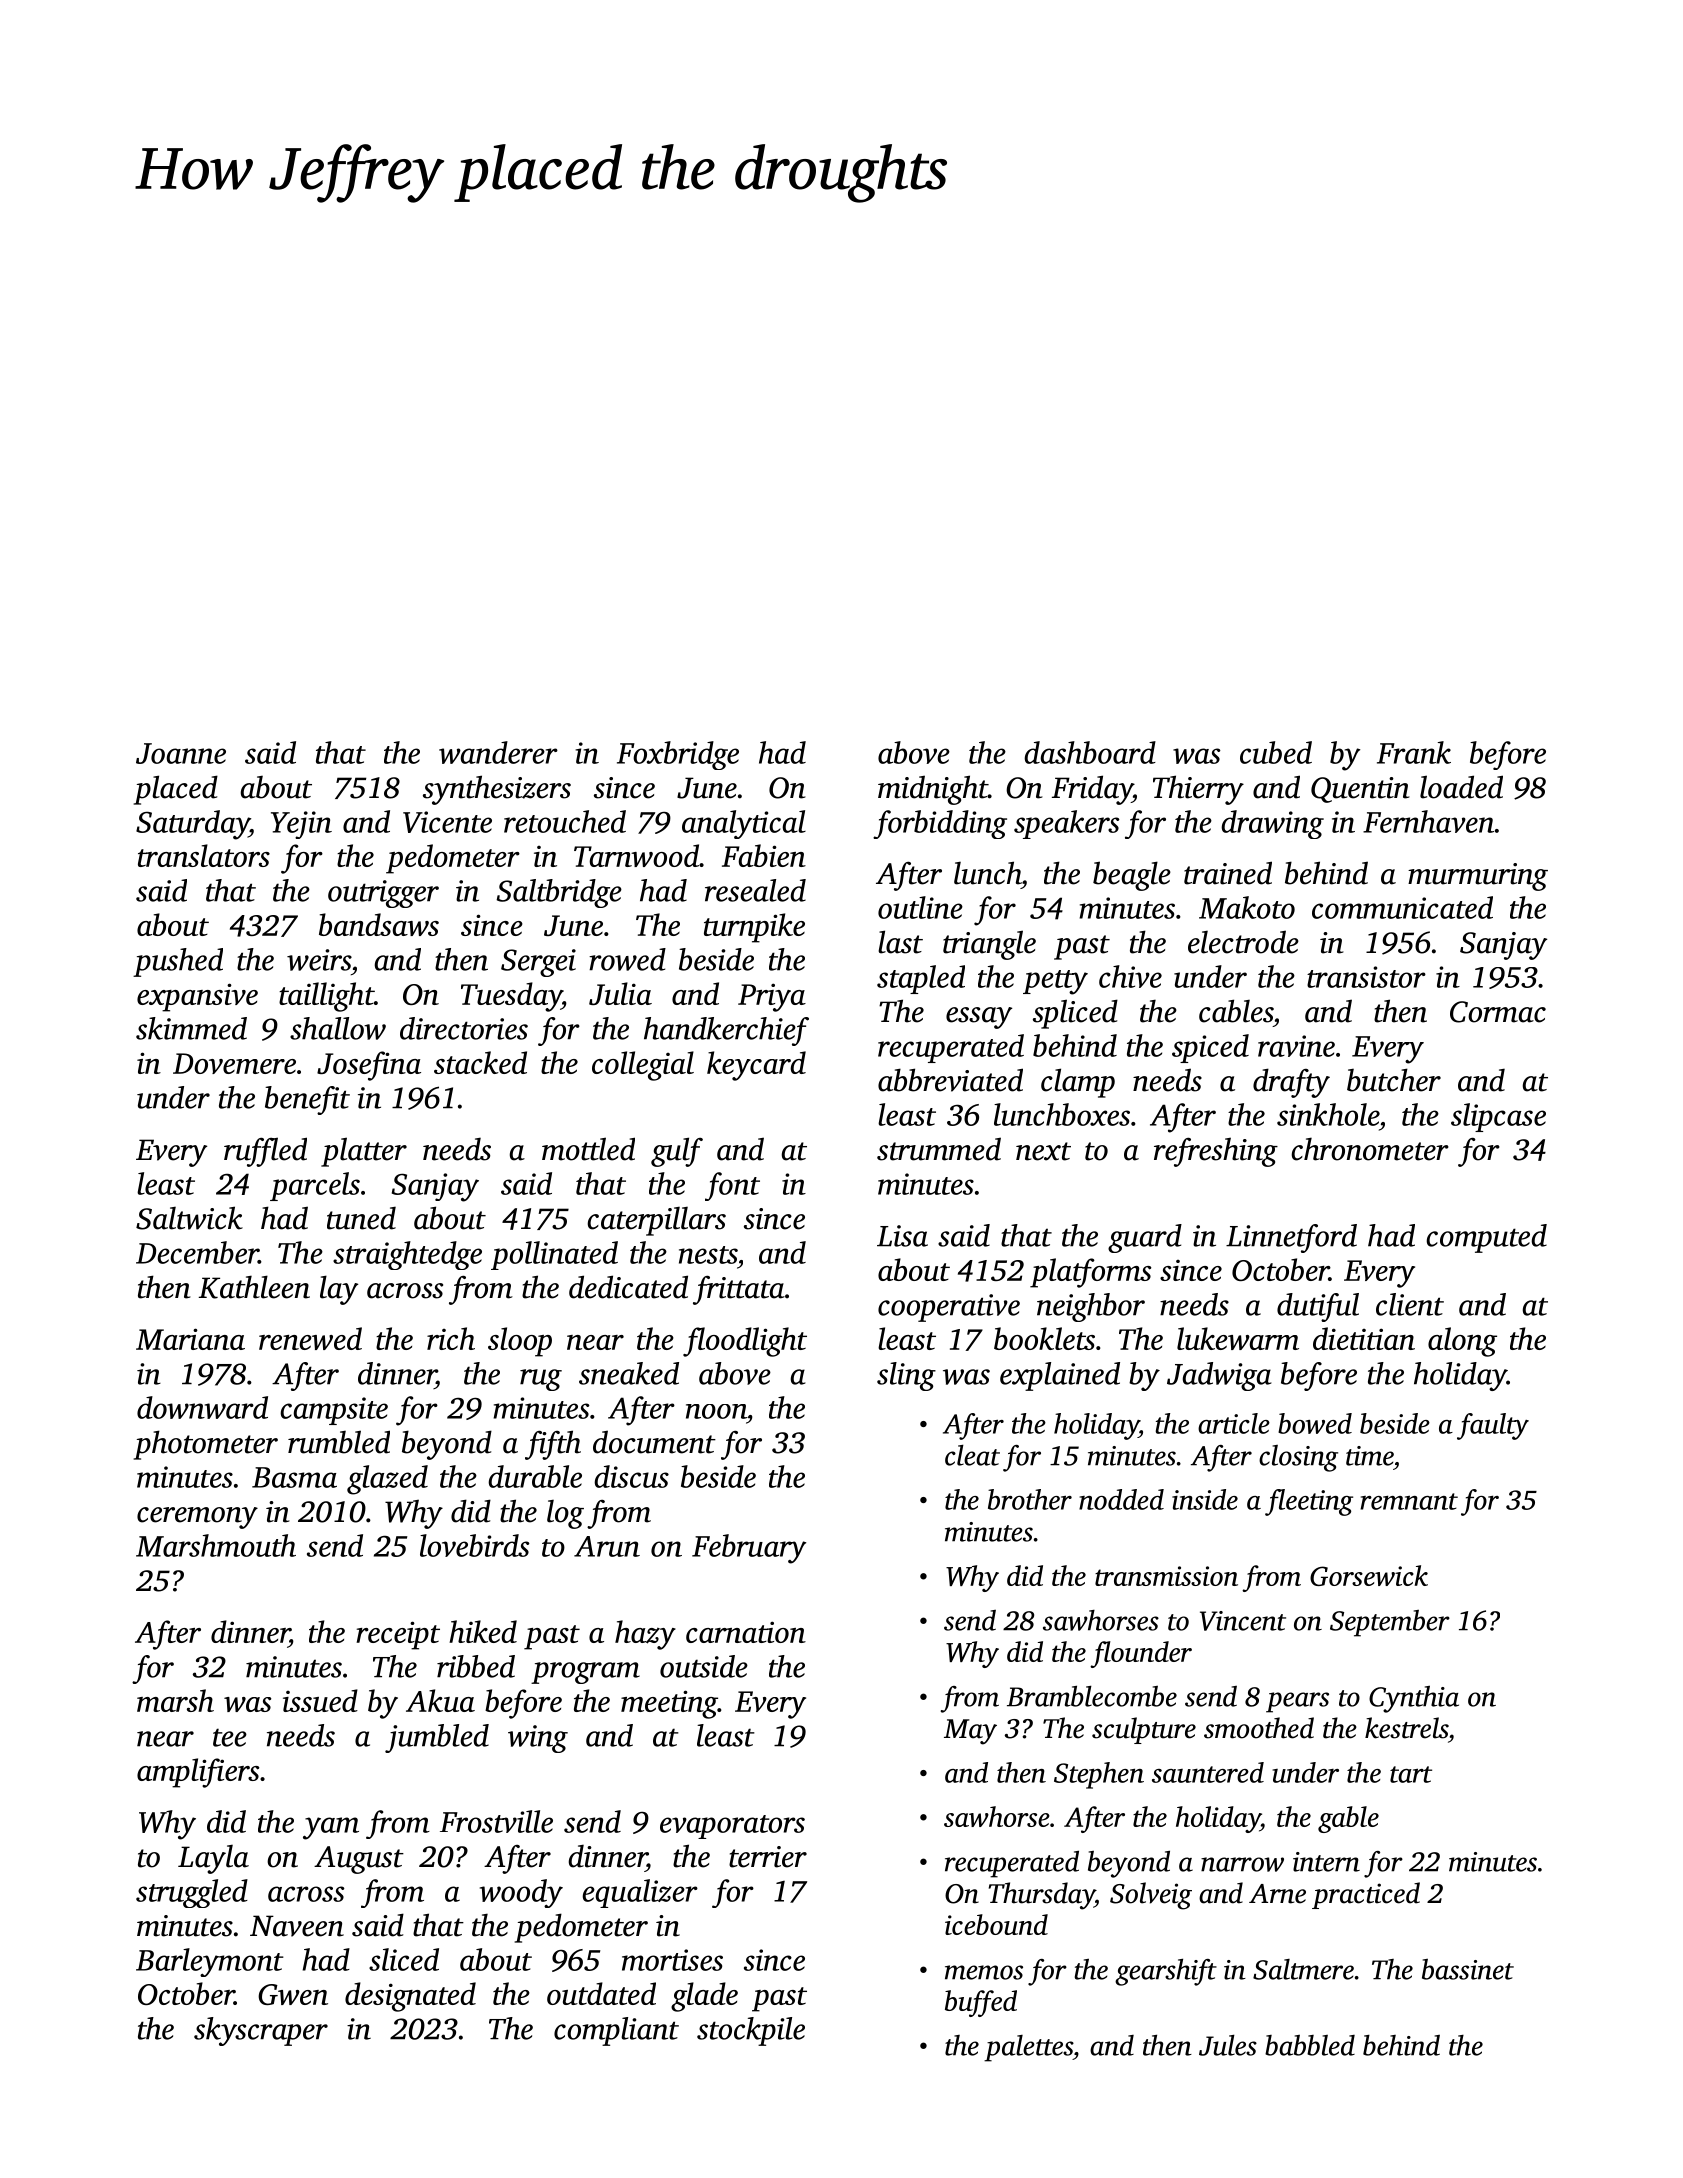 Image resolution: width=1683 pixels, height=2178 pixels. I want to click on turnpike, so click(754, 928).
